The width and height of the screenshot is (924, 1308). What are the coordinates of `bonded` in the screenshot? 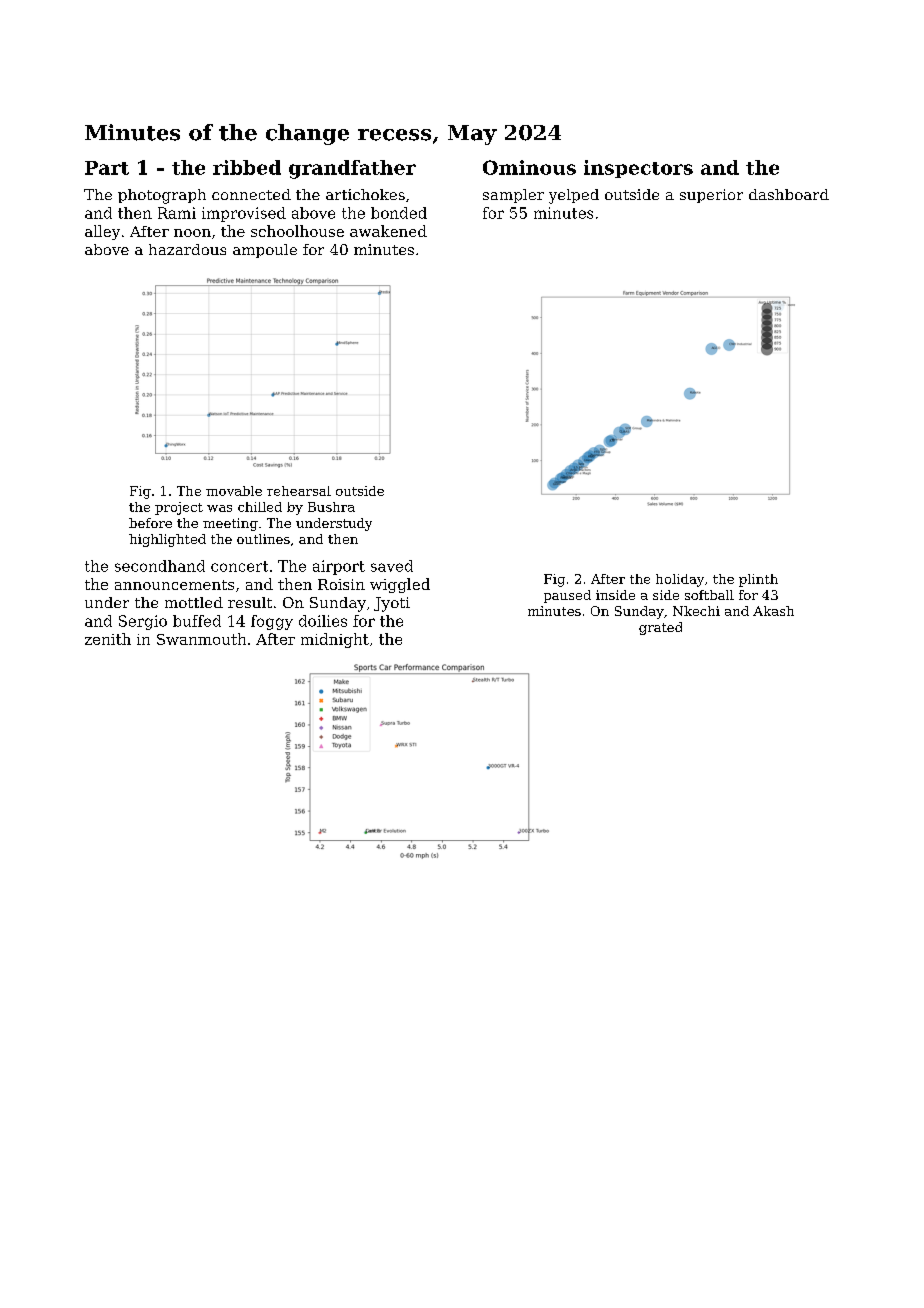 It's located at (399, 213).
